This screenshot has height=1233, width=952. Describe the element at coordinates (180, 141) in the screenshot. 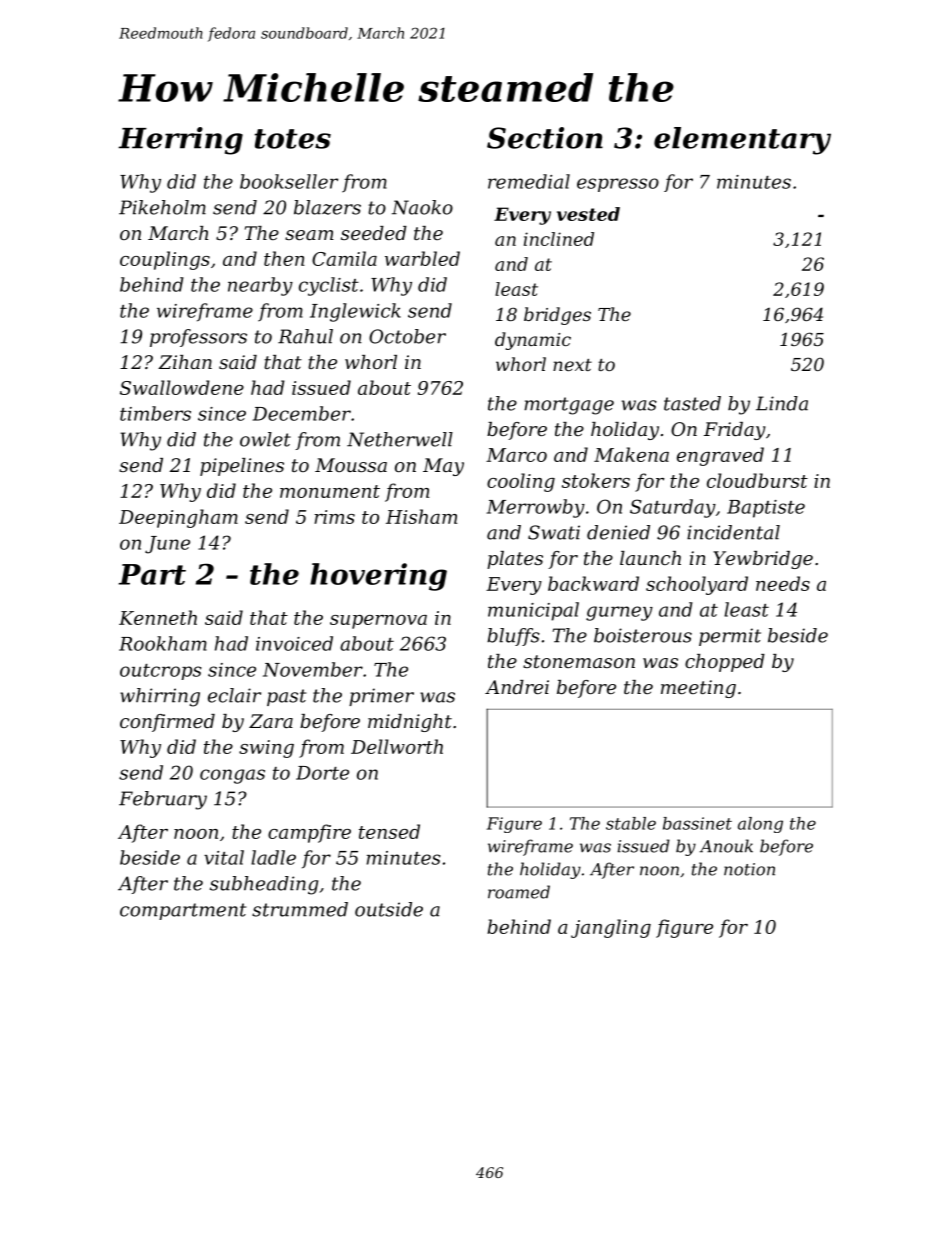

I see `Herring` at that location.
